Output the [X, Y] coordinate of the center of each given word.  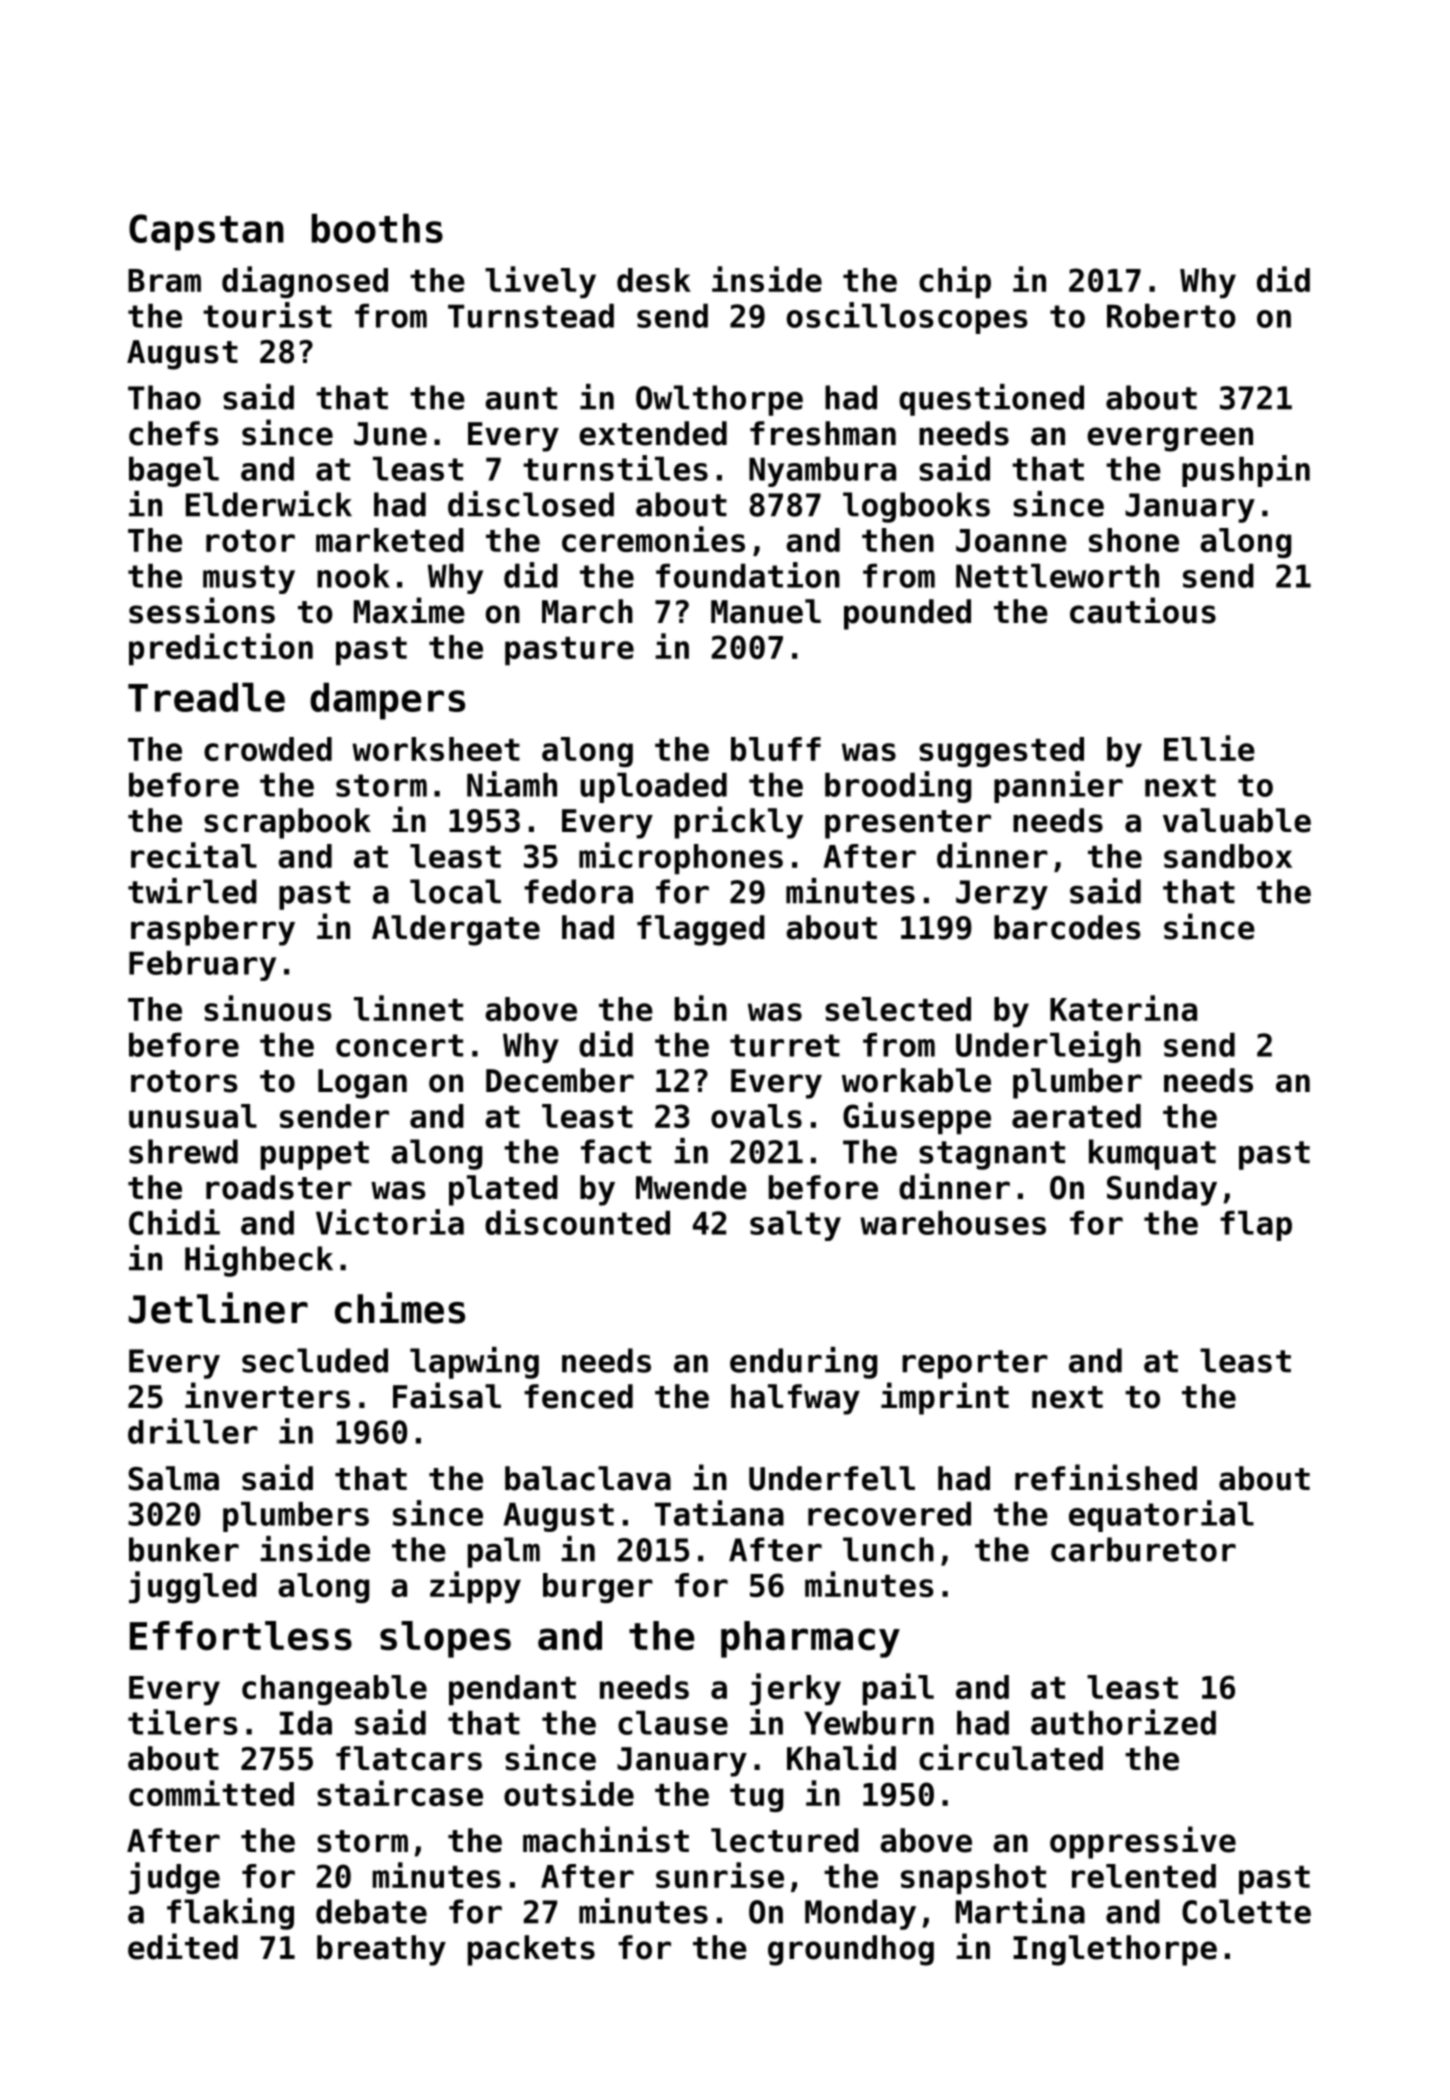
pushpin [1246, 471]
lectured [785, 1840]
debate [371, 1911]
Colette [1246, 1911]
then [898, 540]
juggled [193, 1587]
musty [249, 579]
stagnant [992, 1155]
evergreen [1170, 439]
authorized [1123, 1722]
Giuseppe [917, 1118]
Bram [164, 280]
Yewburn [869, 1722]
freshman [823, 433]
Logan [362, 1084]
